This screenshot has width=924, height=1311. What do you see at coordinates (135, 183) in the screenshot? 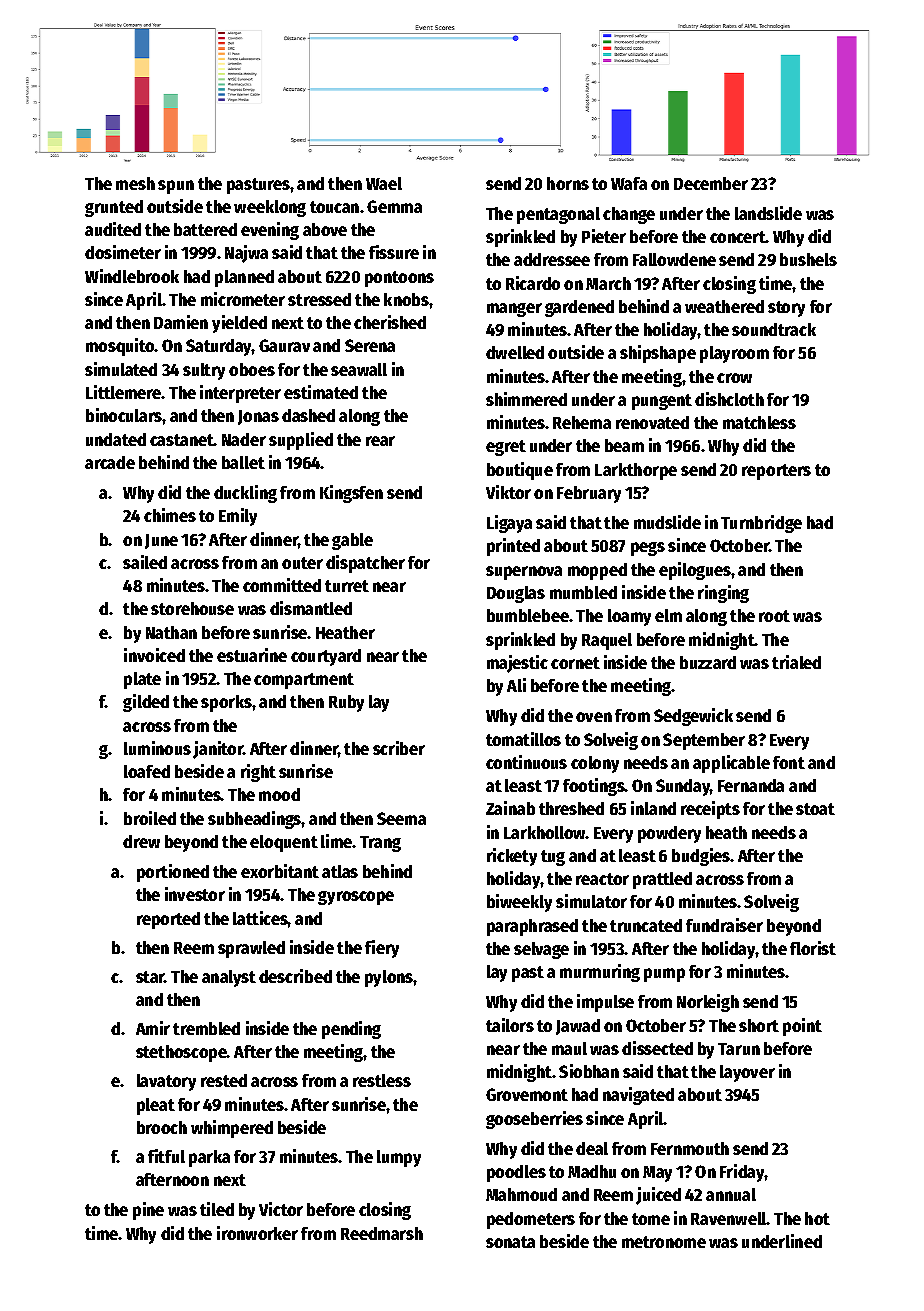
I see `mesh` at bounding box center [135, 183].
